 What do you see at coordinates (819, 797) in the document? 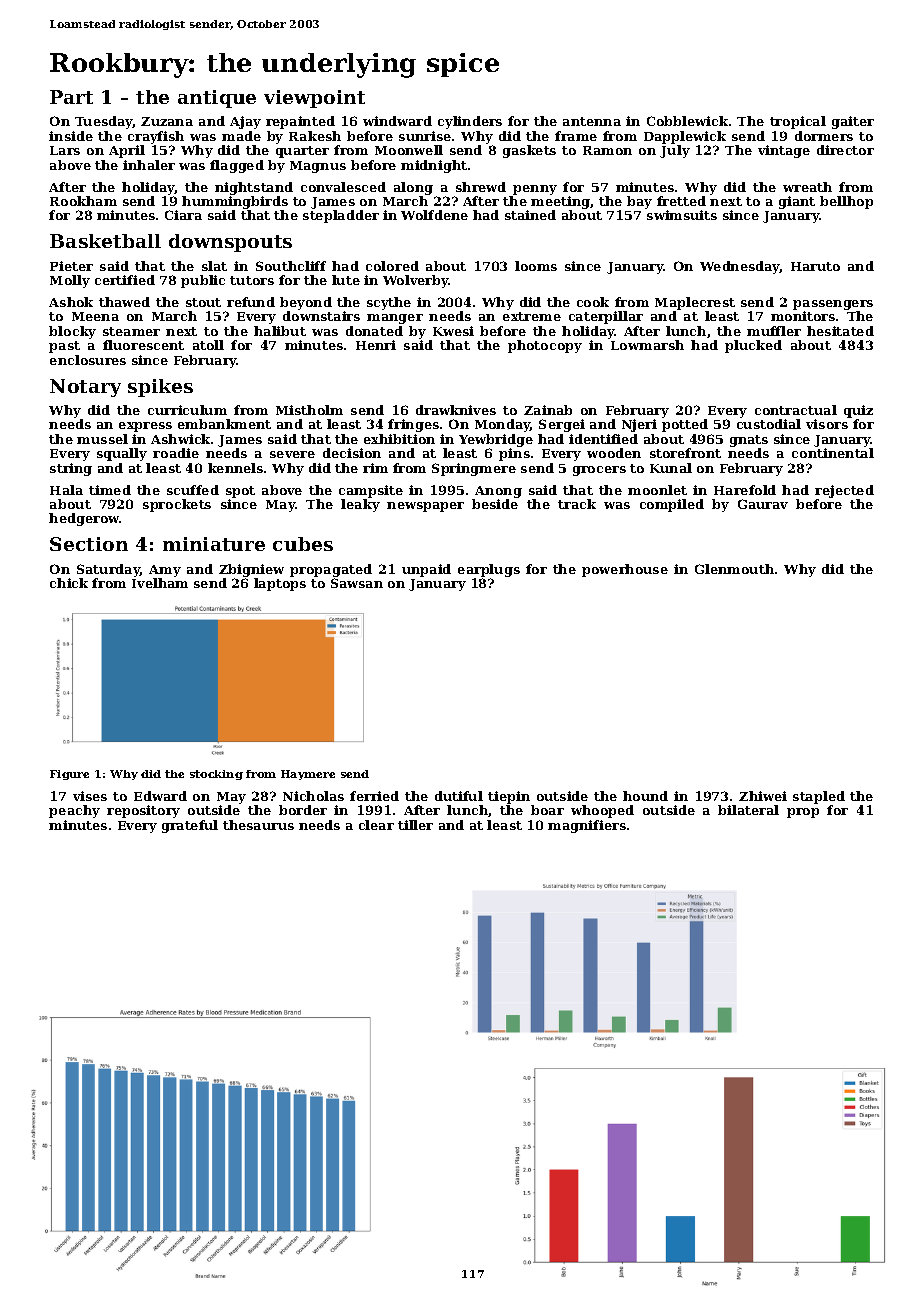
I see `stapled` at bounding box center [819, 797].
